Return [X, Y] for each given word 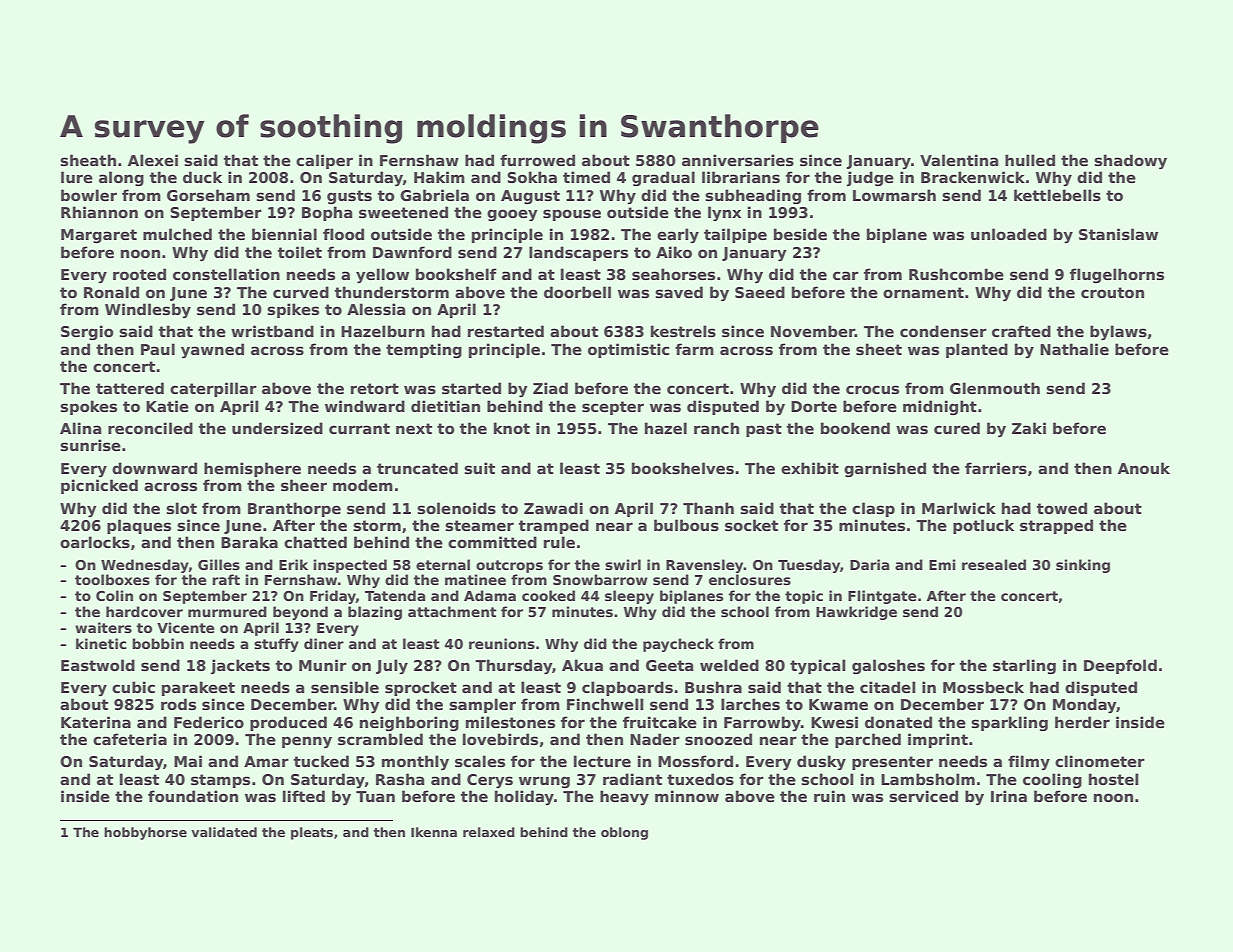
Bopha [327, 213]
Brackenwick [973, 177]
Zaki [1029, 428]
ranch [716, 428]
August [530, 197]
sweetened [403, 212]
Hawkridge [856, 613]
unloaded [1009, 234]
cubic [133, 687]
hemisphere [252, 469]
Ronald [111, 292]
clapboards [627, 688]
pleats [312, 833]
